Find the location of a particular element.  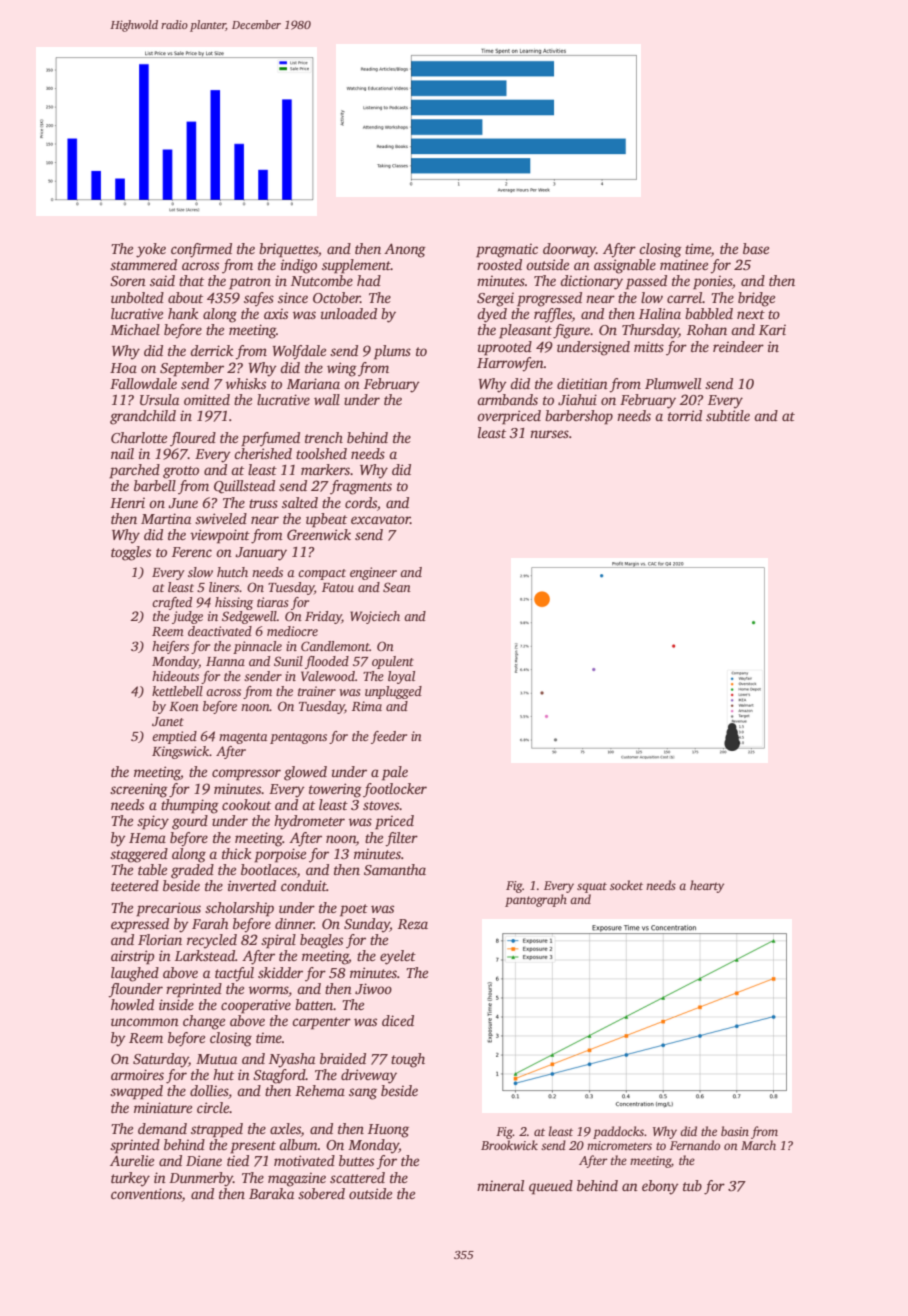

base is located at coordinates (756, 248).
